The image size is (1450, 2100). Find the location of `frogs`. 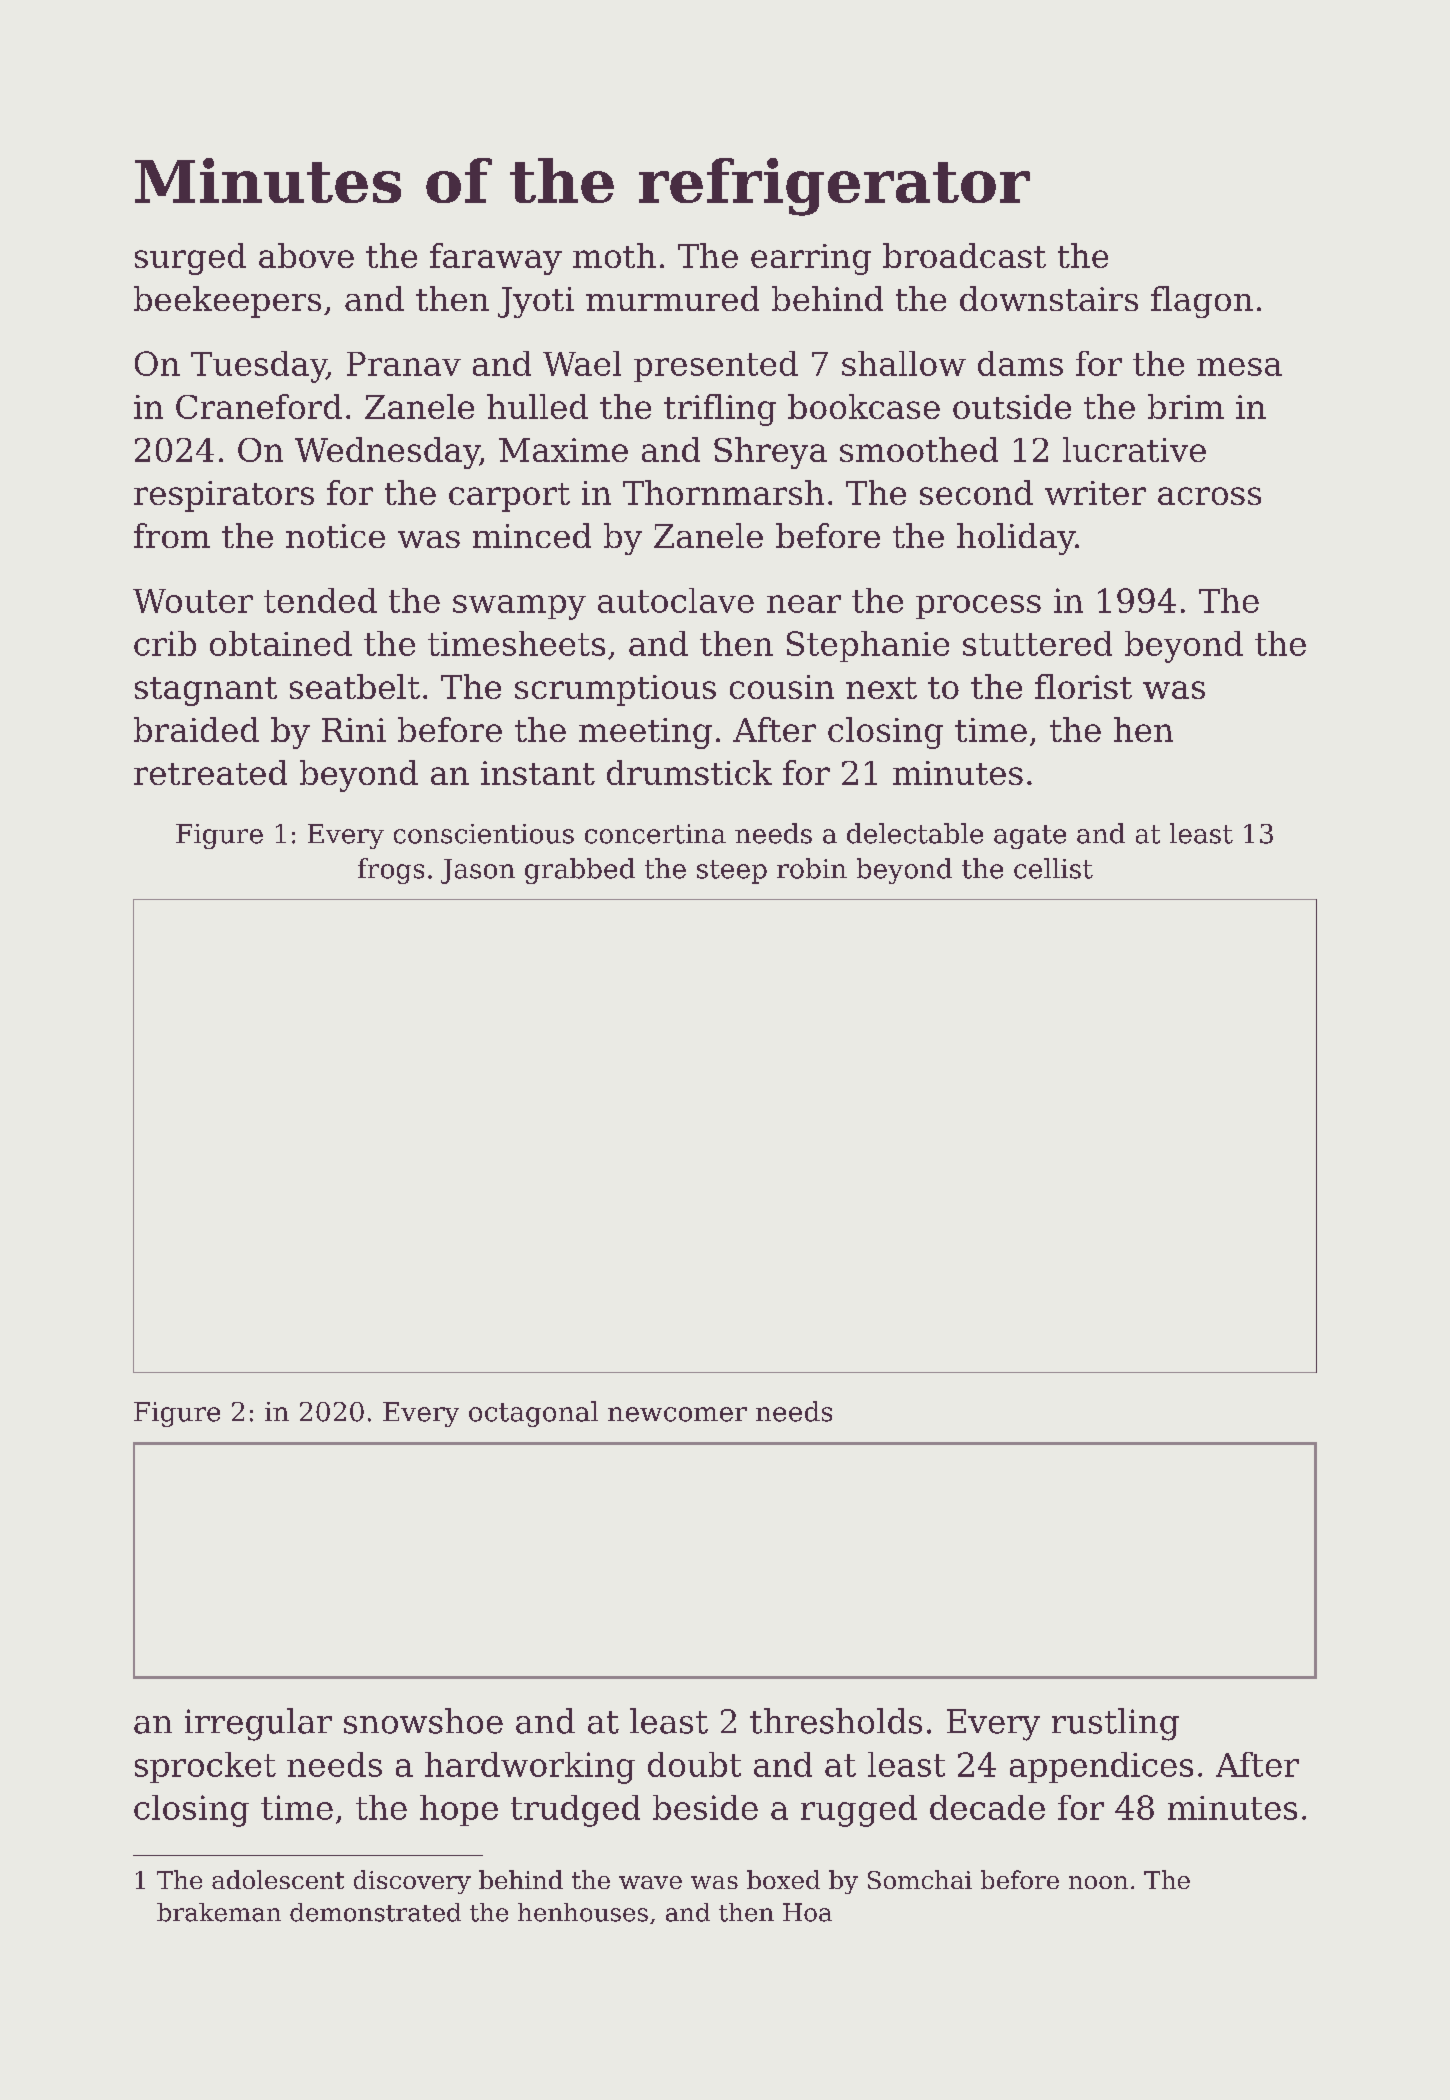

frogs is located at coordinates (391, 871).
